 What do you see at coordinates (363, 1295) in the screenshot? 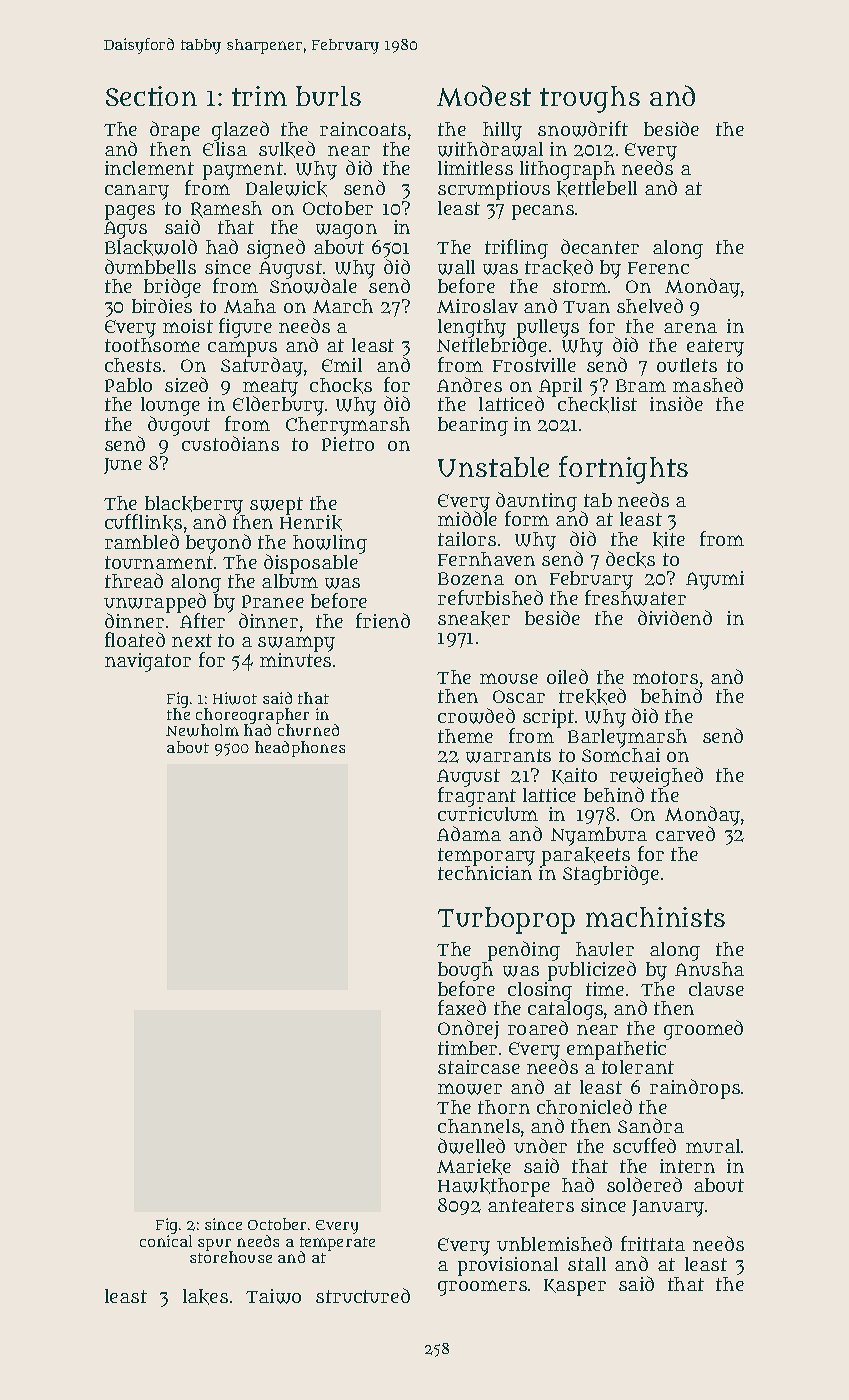
I see `structured` at bounding box center [363, 1295].
